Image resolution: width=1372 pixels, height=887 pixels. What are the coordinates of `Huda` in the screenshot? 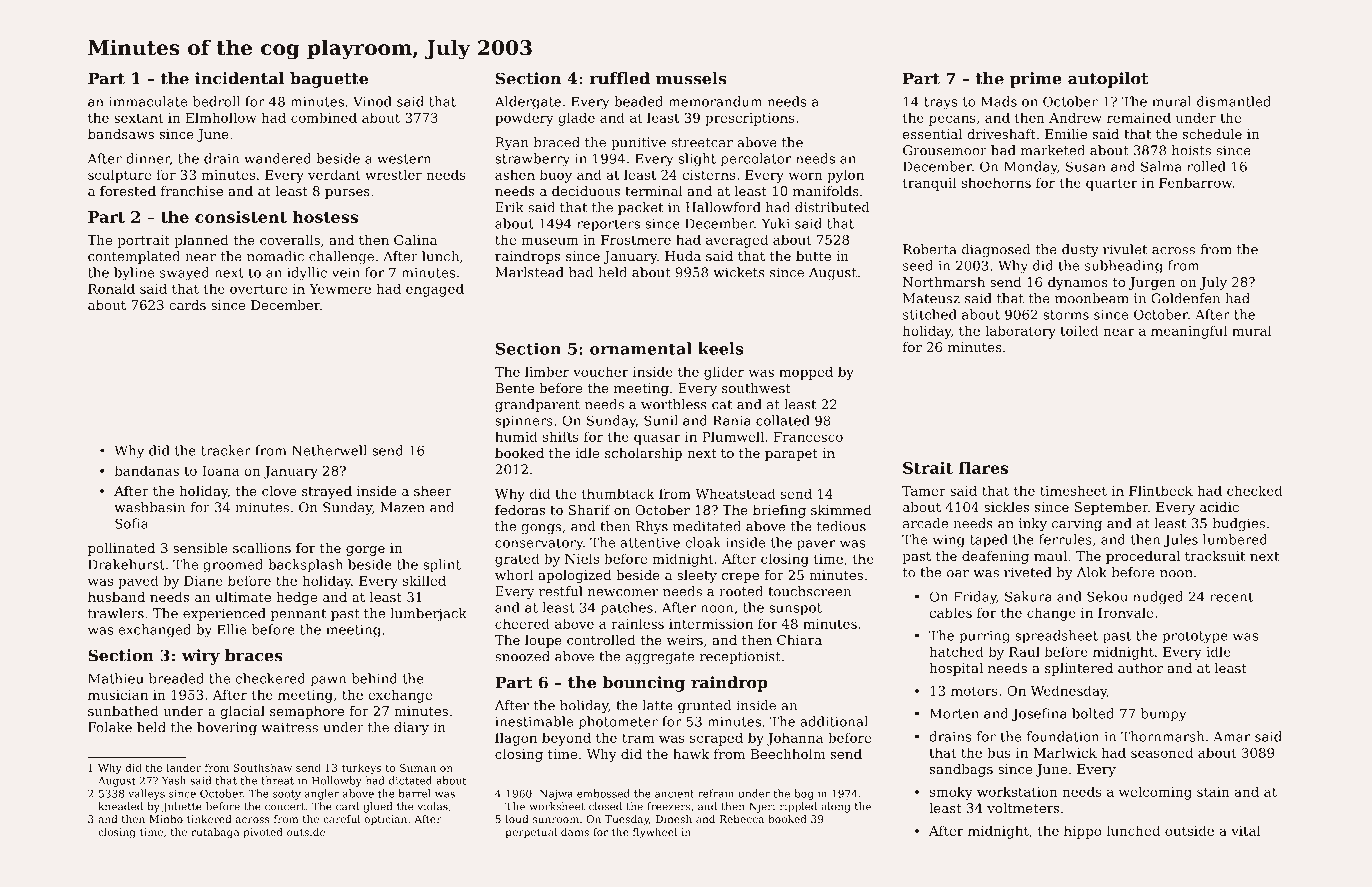 It's located at (683, 256).
